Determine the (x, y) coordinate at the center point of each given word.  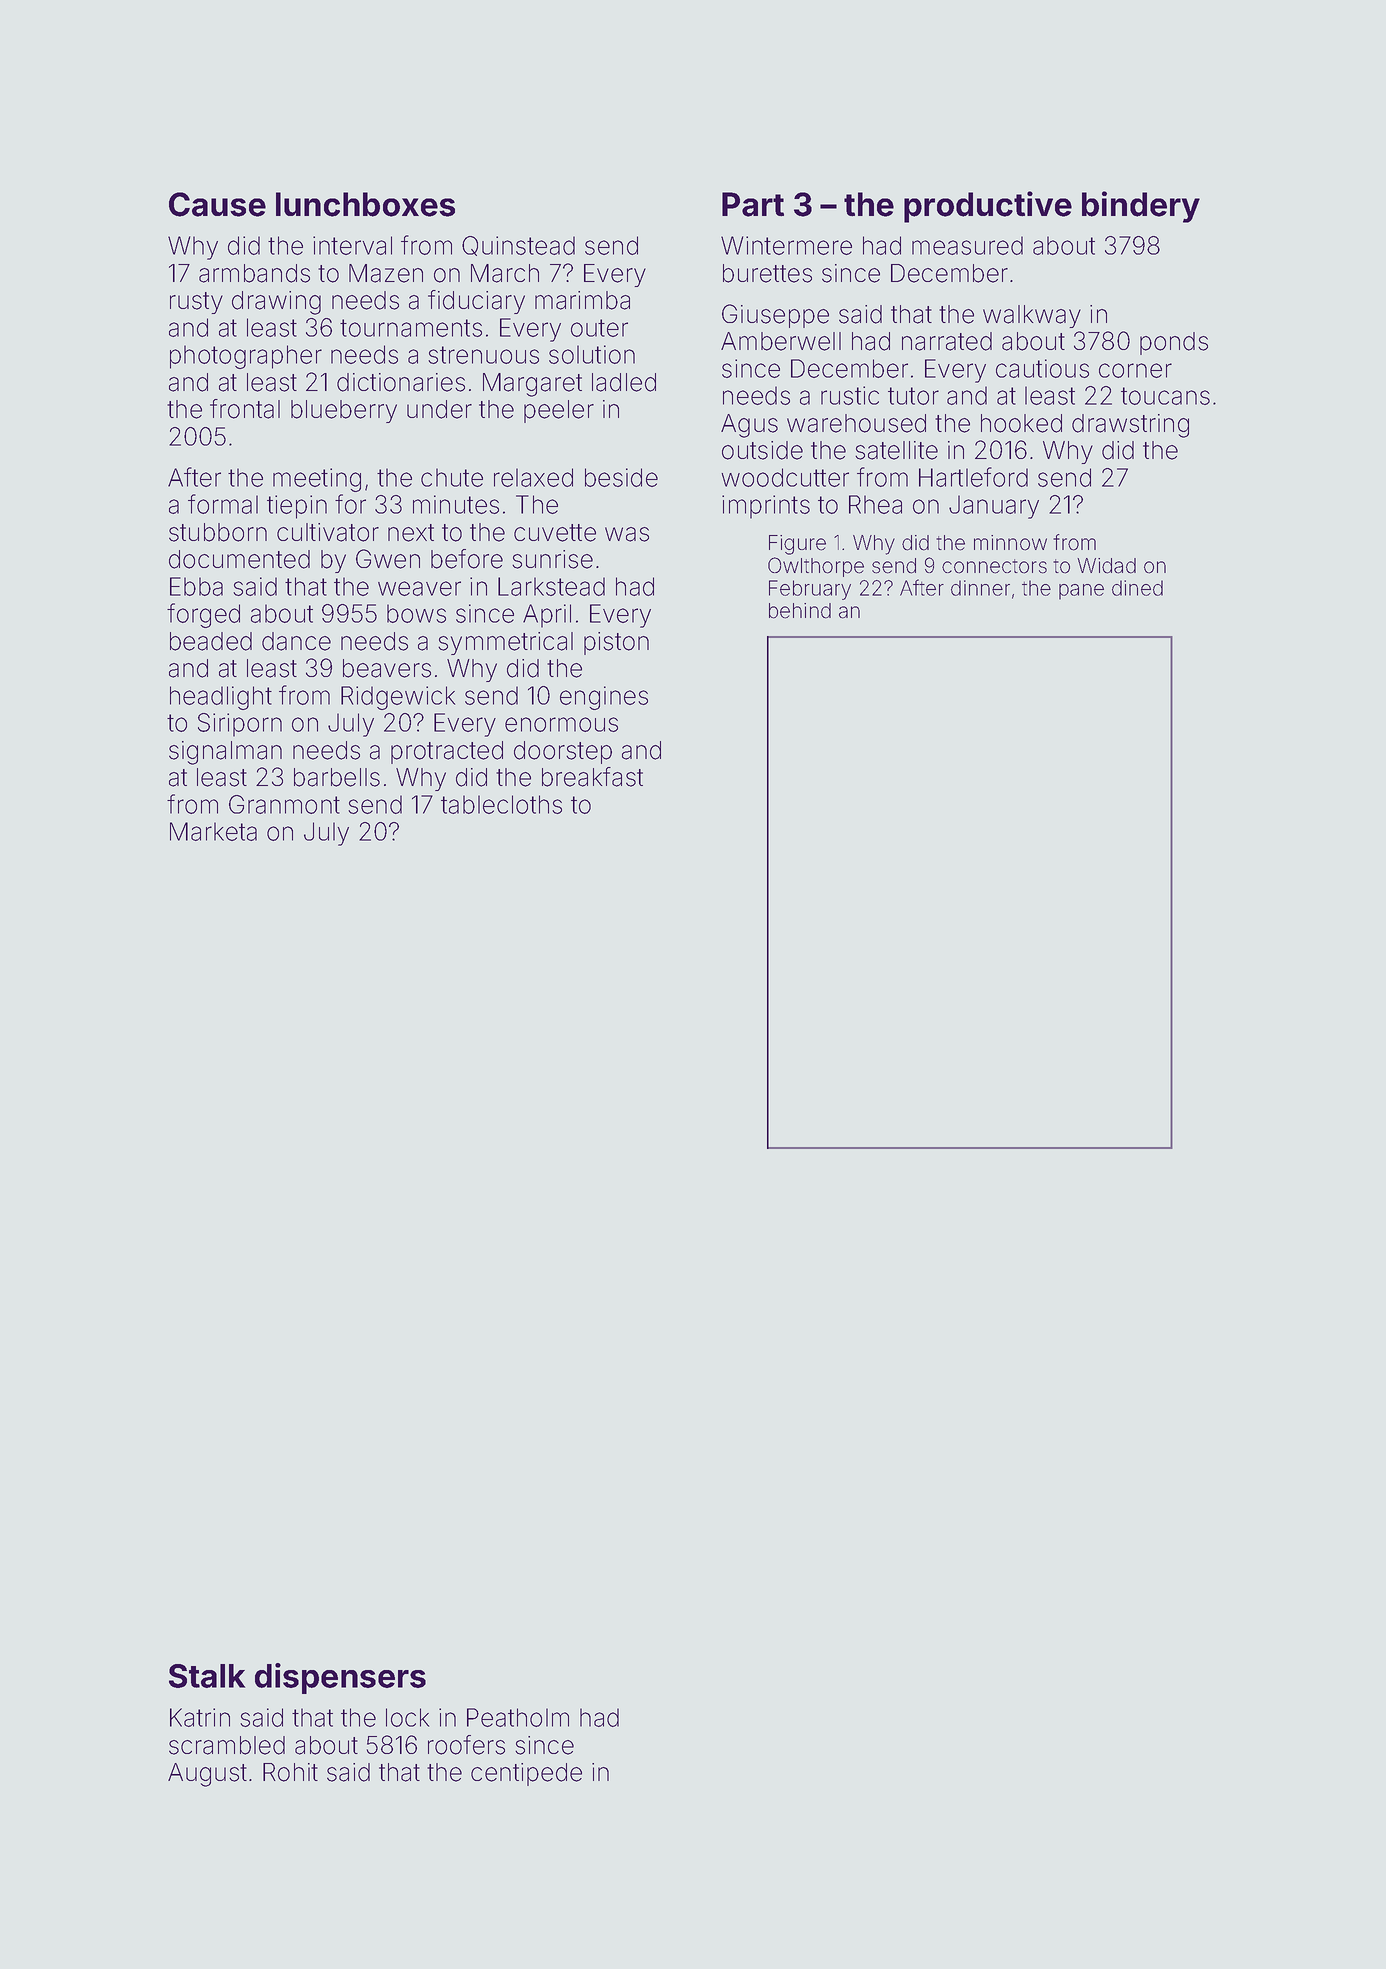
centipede (526, 1774)
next (411, 533)
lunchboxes (365, 204)
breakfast (592, 777)
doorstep (563, 752)
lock (407, 1717)
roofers (466, 1745)
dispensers (340, 1678)
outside (762, 450)
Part (753, 204)
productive (988, 207)
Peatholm (518, 1717)
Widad (1106, 566)
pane (1081, 592)
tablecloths (501, 804)
